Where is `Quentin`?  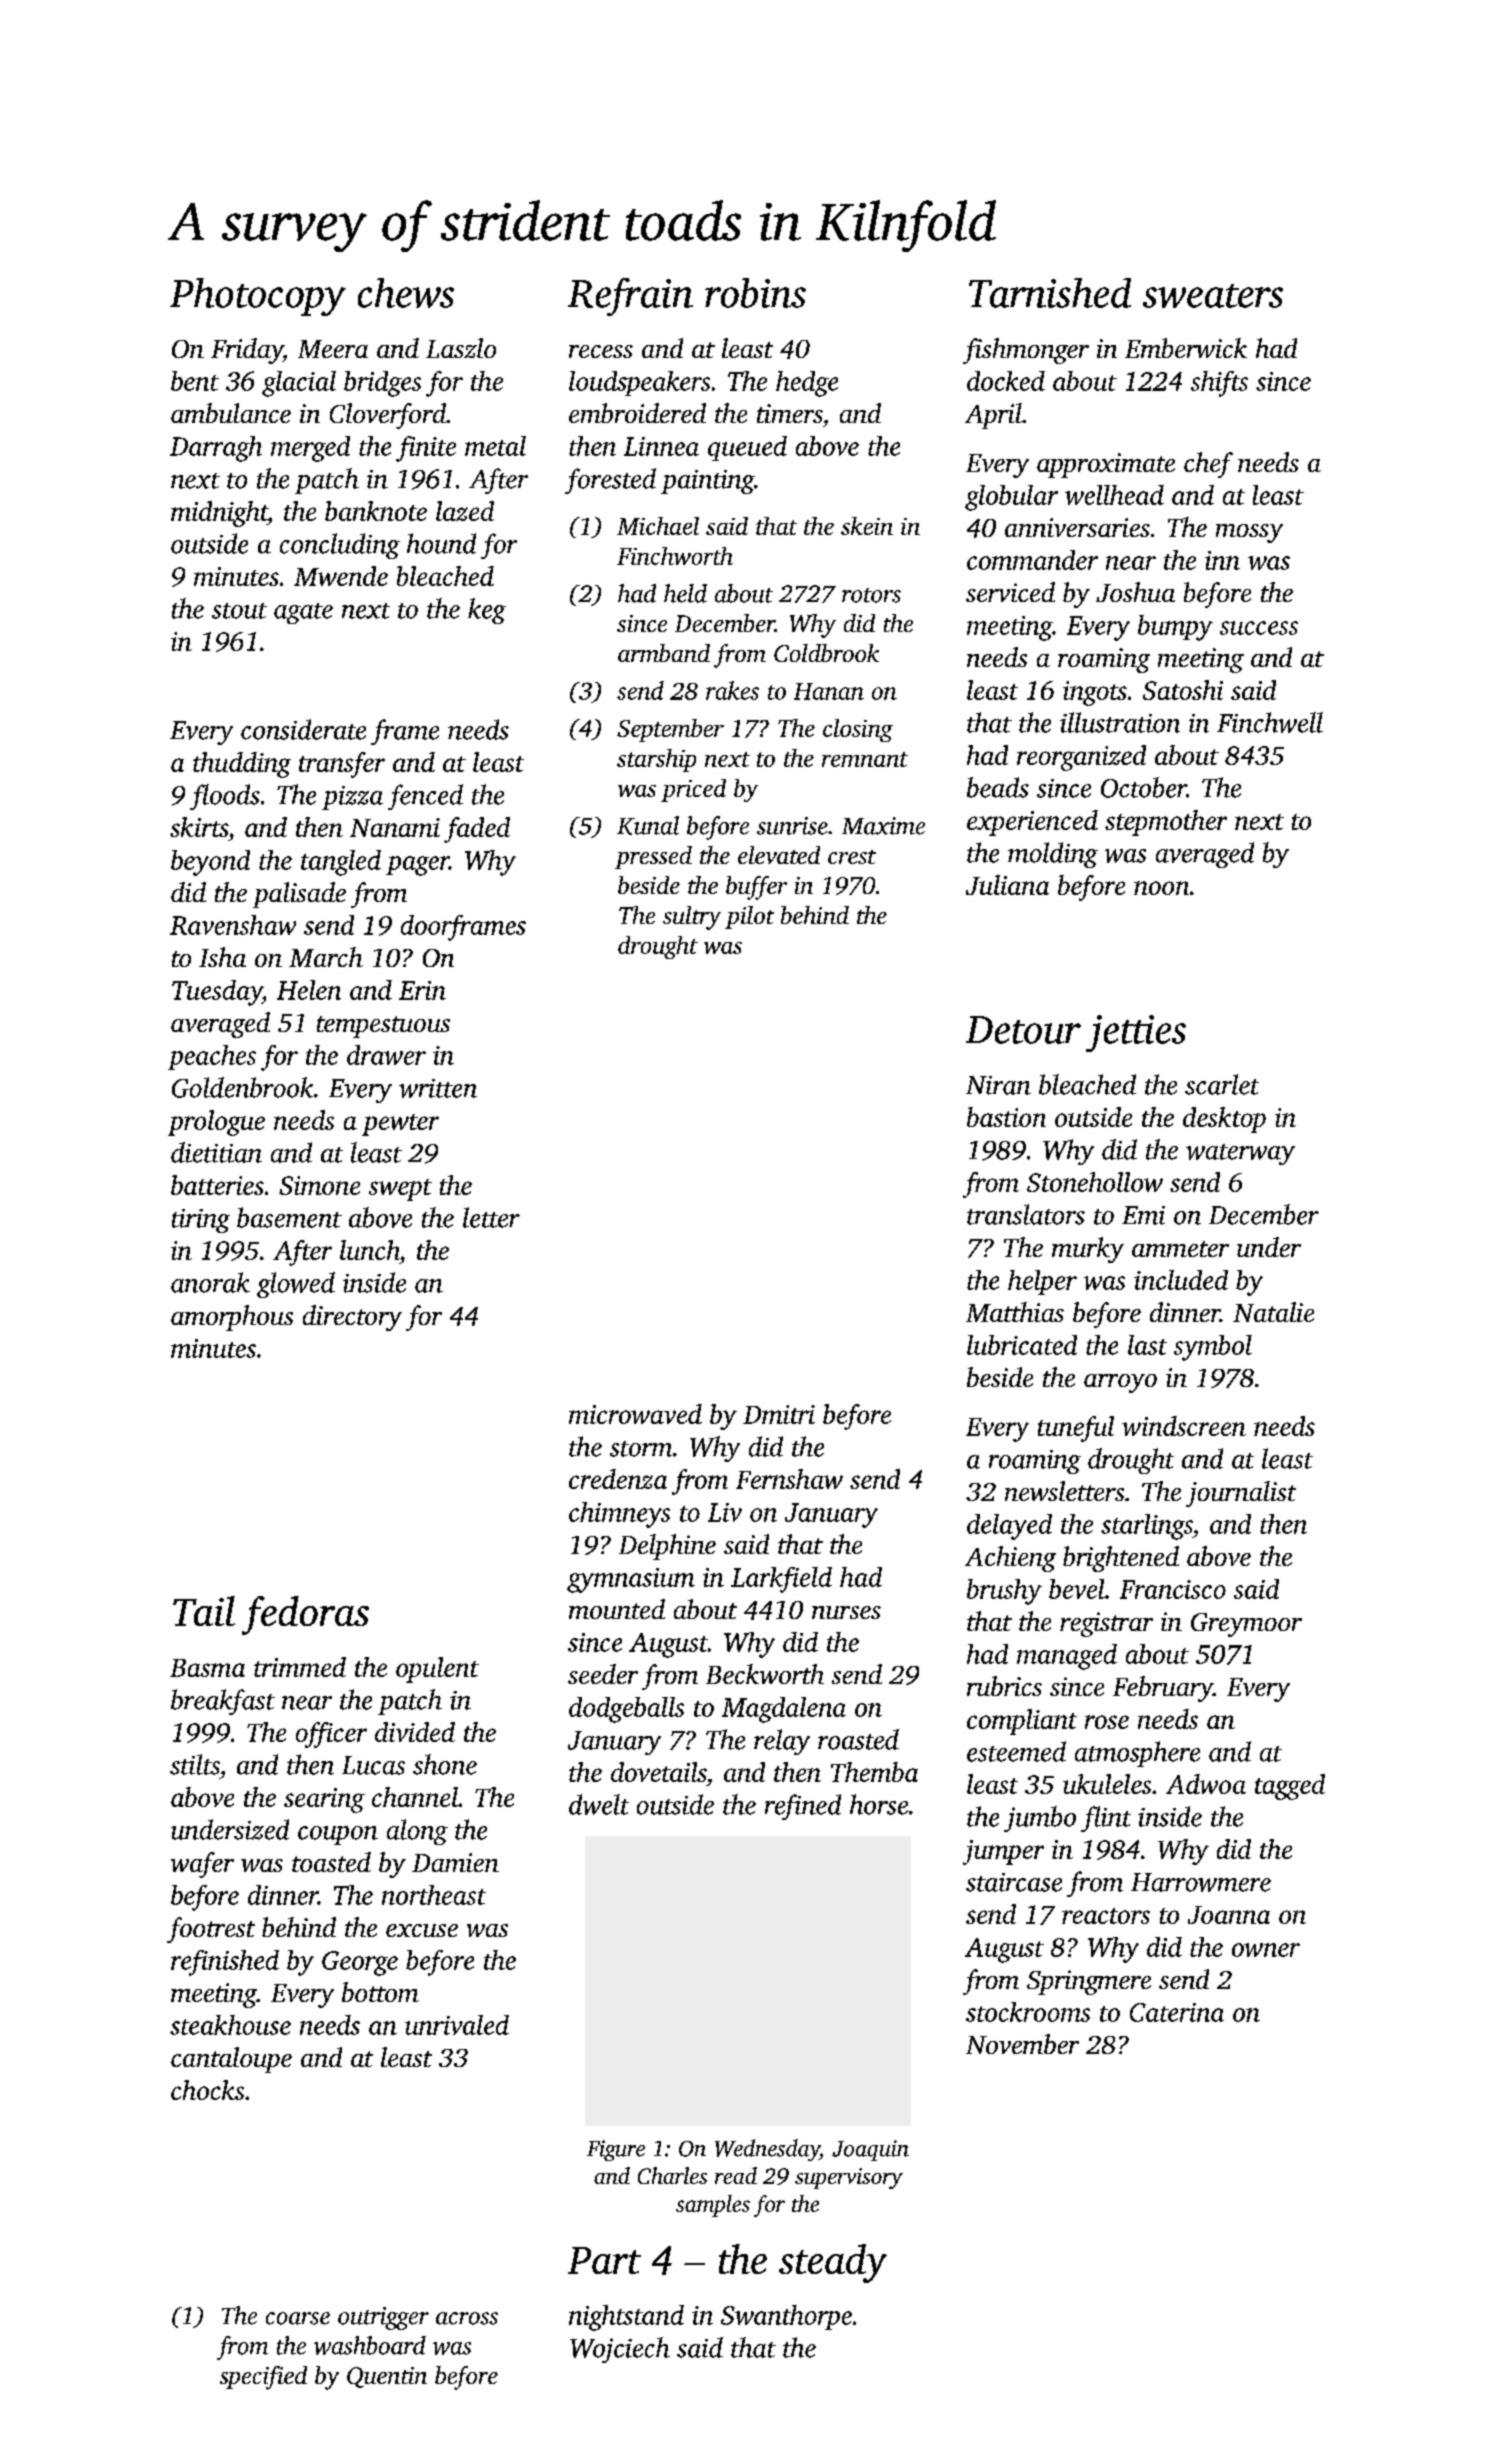 Quentin is located at coordinates (387, 2377).
